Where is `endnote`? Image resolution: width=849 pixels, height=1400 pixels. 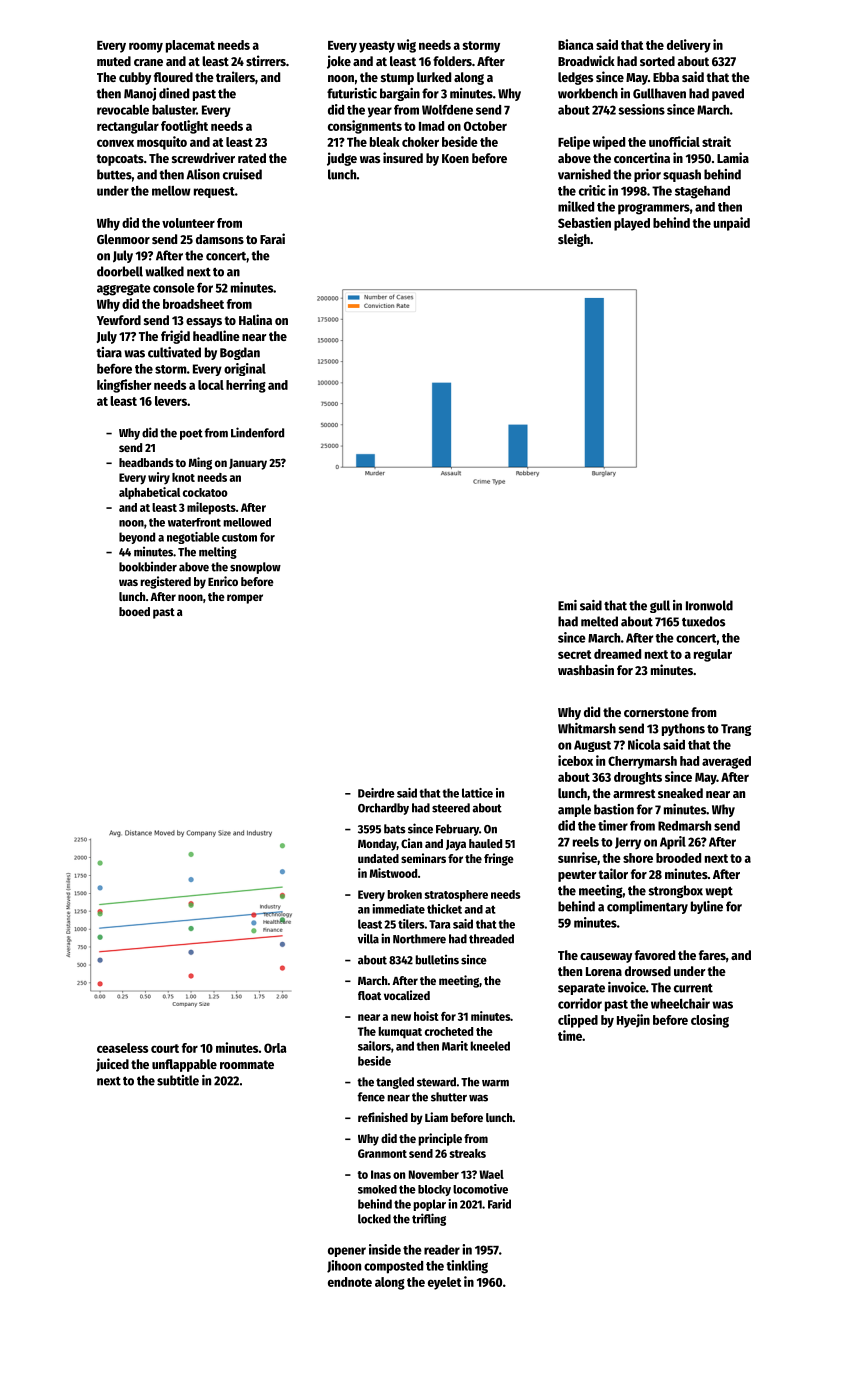 endnote is located at coordinates (350, 1282).
